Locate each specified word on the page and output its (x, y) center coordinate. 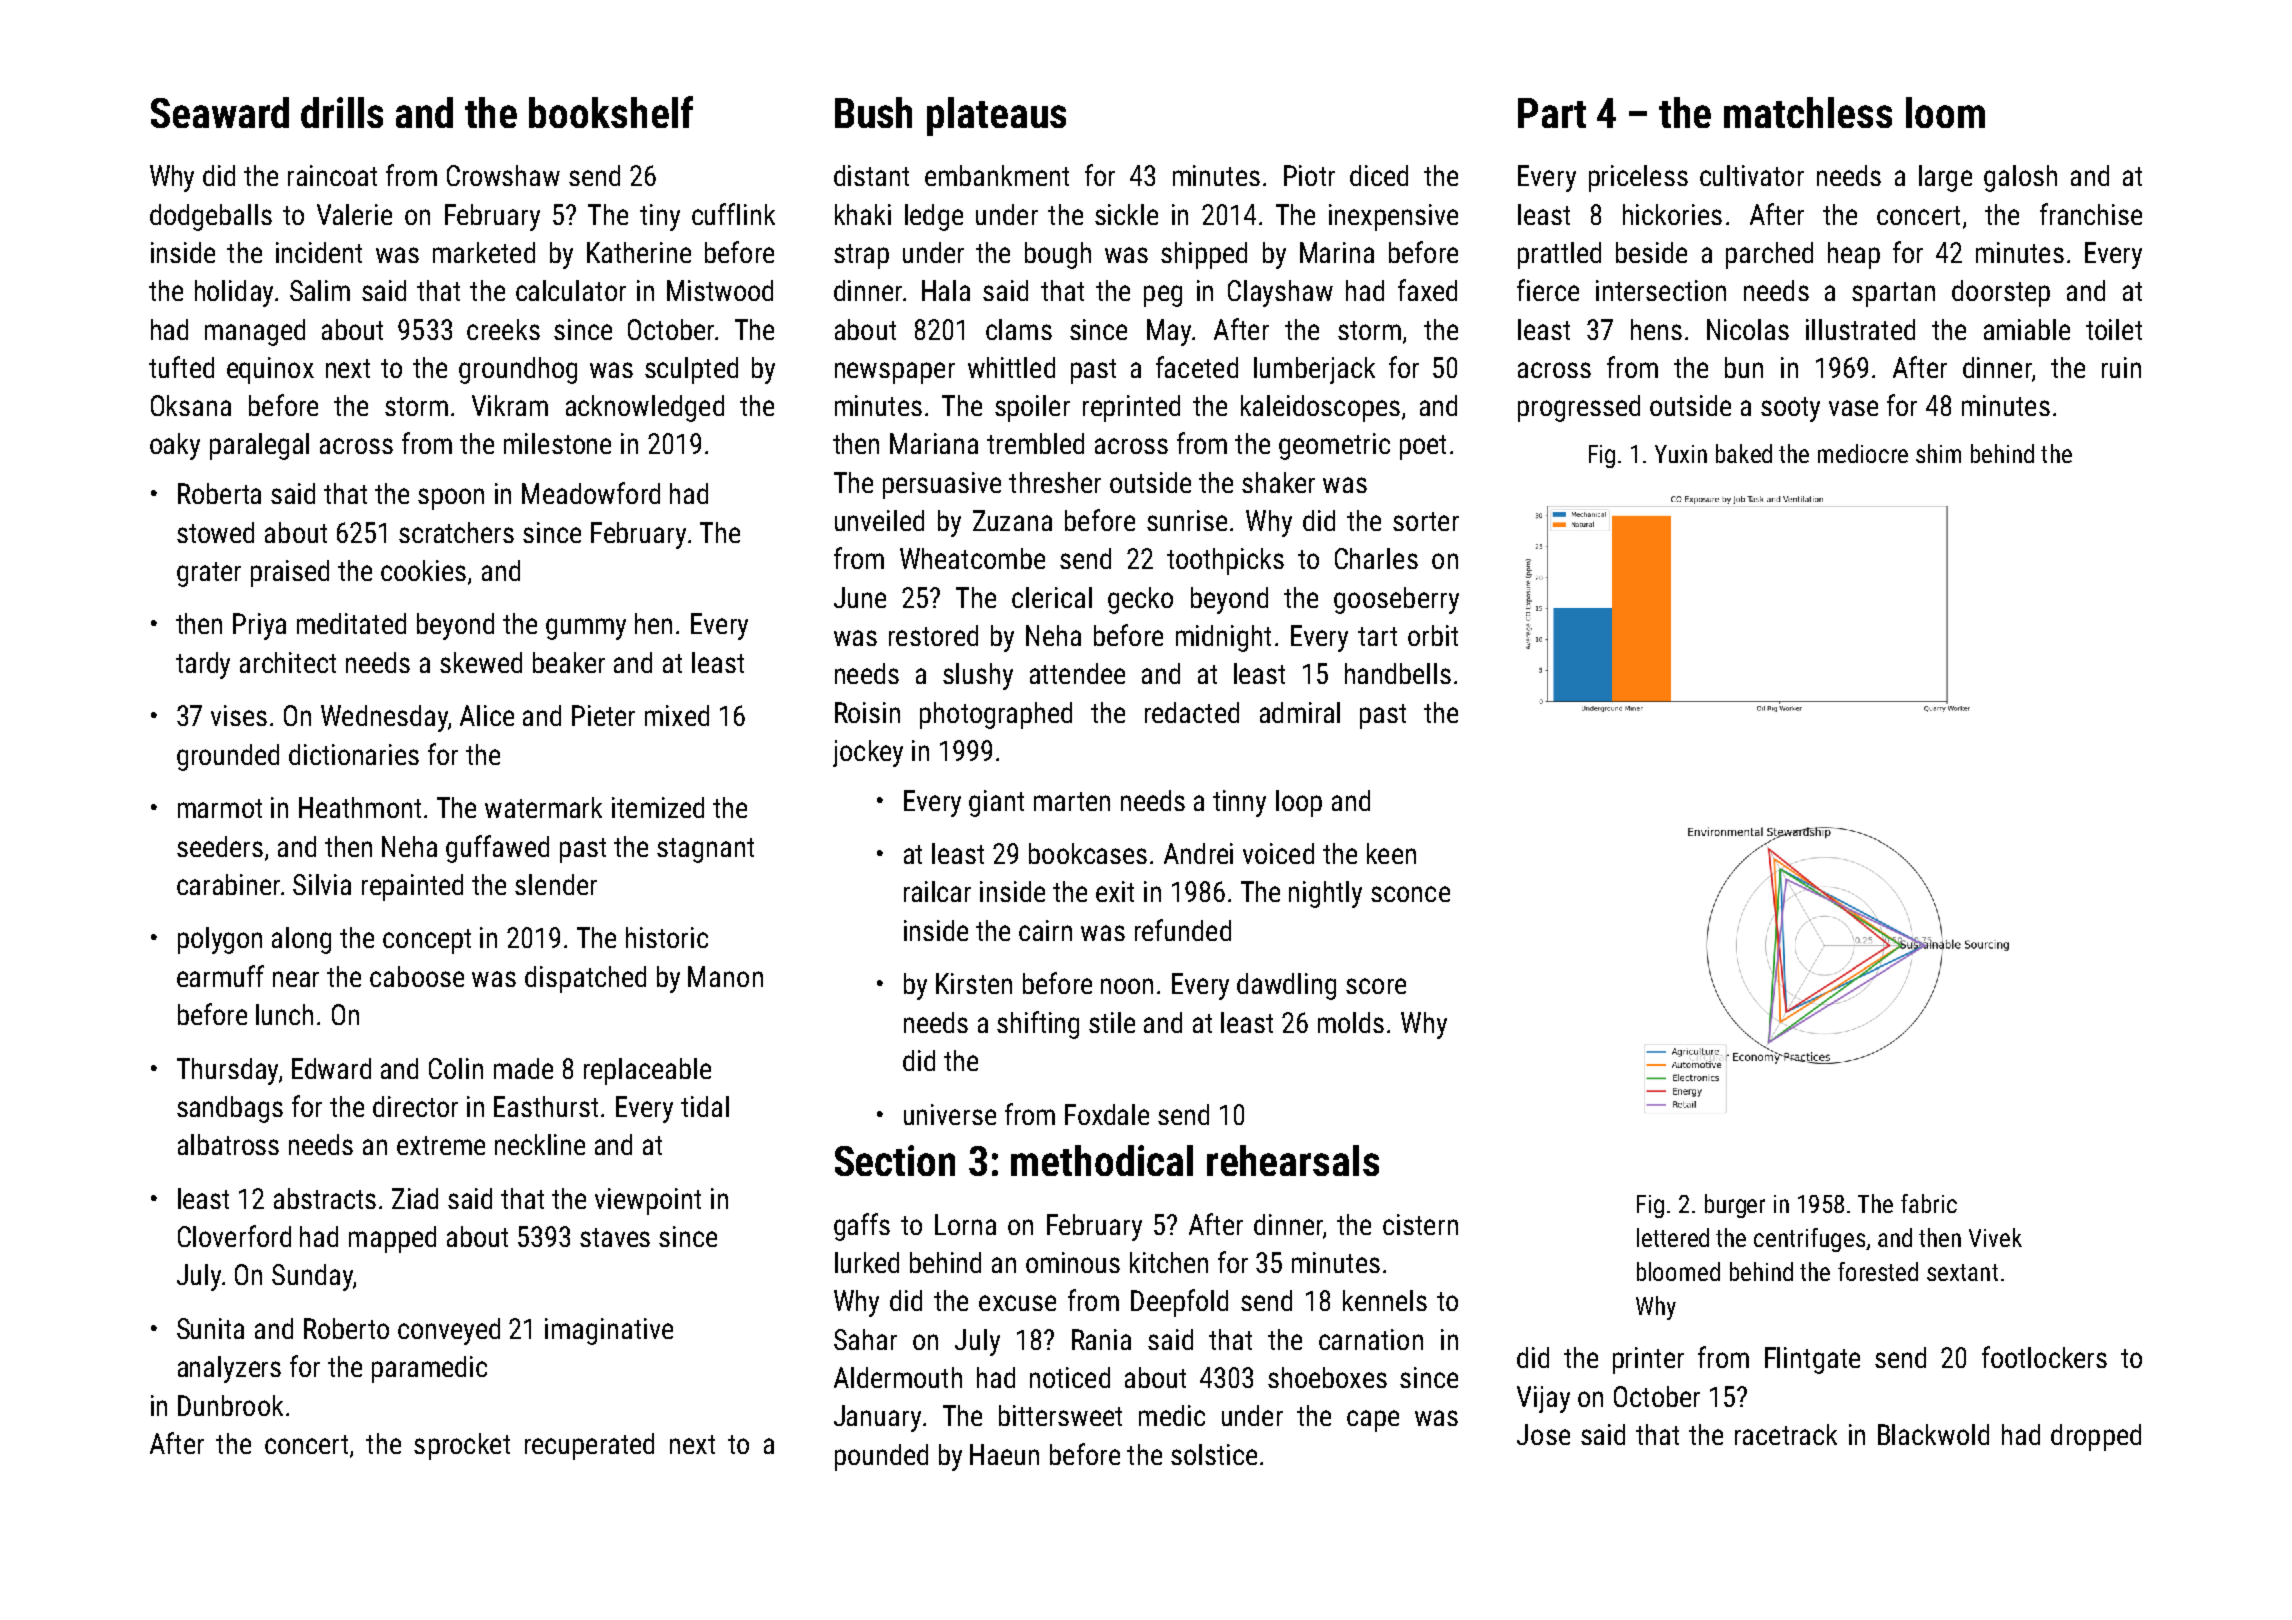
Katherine (639, 252)
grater (209, 574)
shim (1938, 453)
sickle (1126, 214)
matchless (1808, 112)
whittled (1011, 367)
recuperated (589, 1446)
